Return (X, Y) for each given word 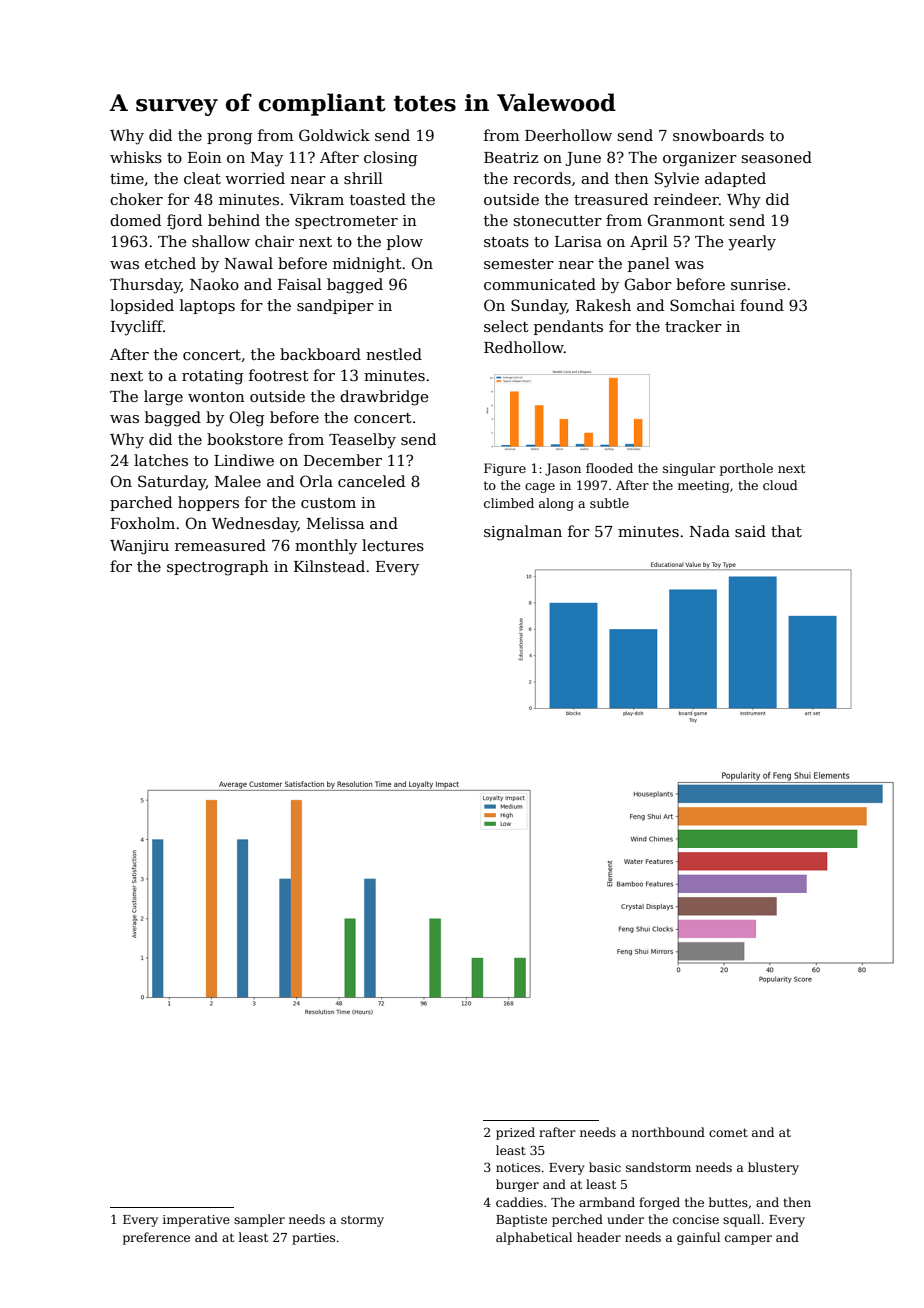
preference (156, 1238)
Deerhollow (568, 135)
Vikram (316, 199)
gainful (698, 1238)
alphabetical (534, 1238)
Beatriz (511, 157)
